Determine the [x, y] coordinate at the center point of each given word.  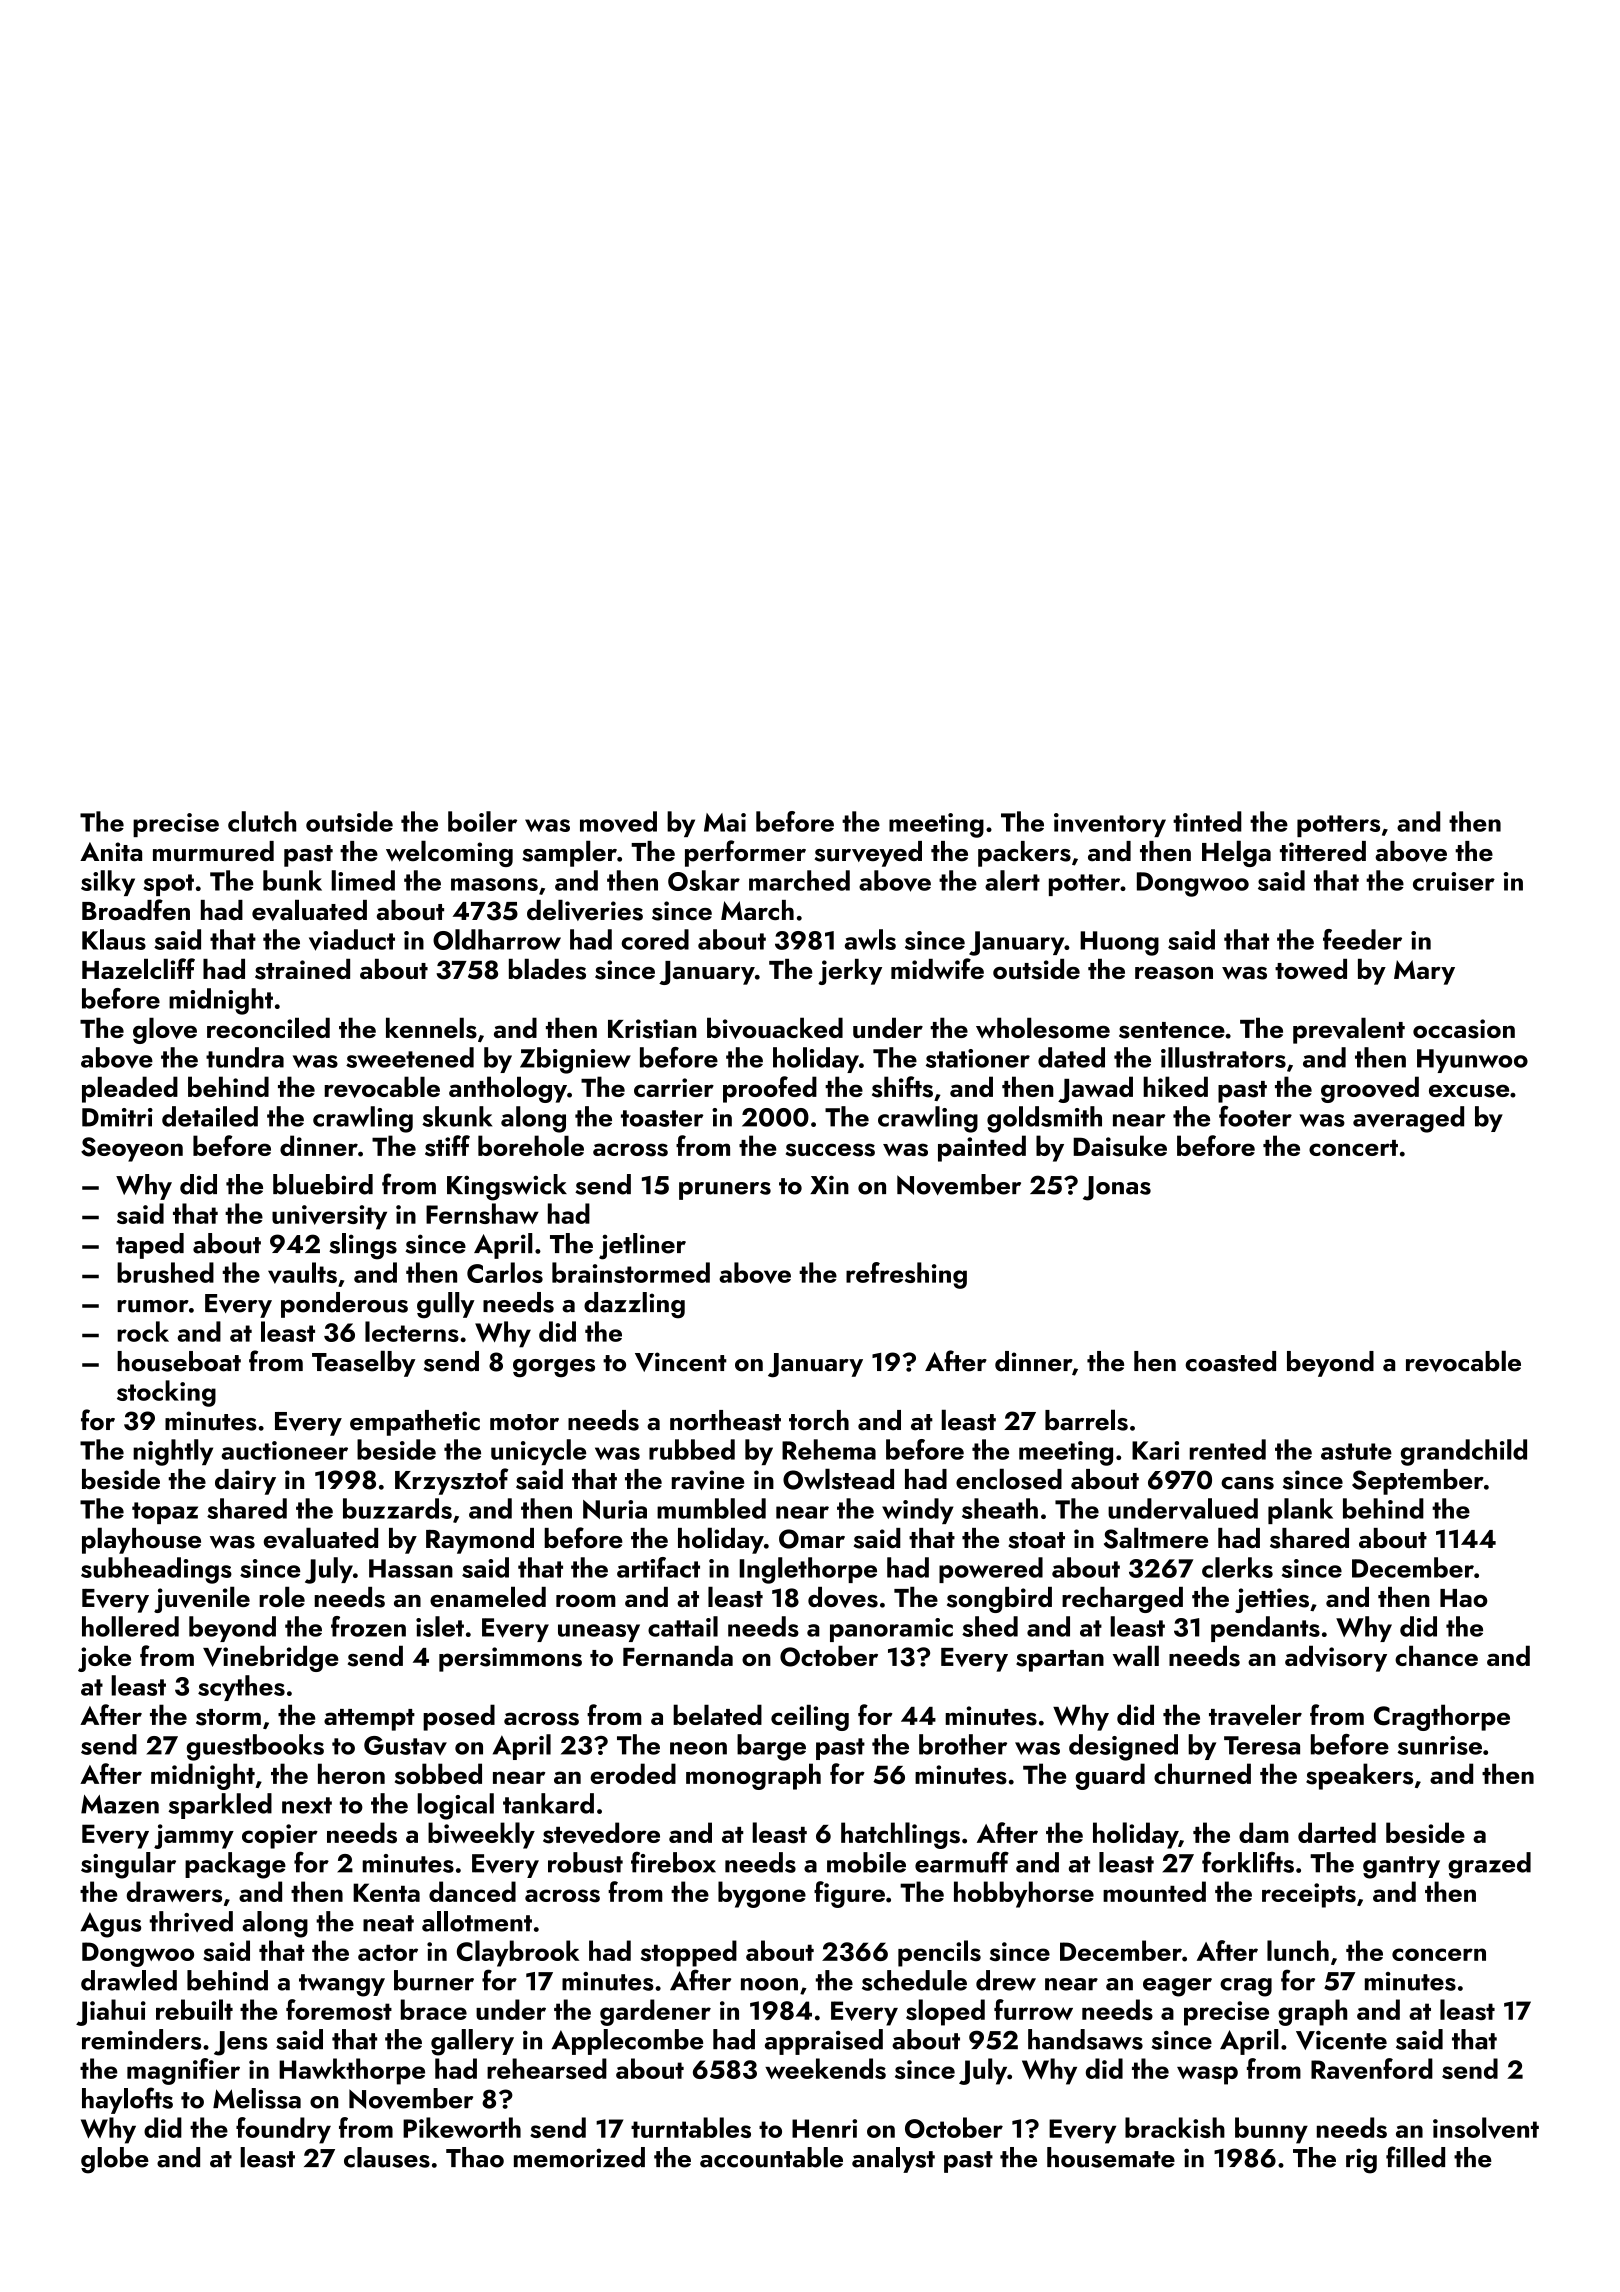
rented [1228, 1449]
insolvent [1486, 2128]
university [329, 1217]
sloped [945, 2012]
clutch [262, 821]
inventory [1110, 825]
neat [388, 1923]
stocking [166, 1393]
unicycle [538, 1452]
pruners [725, 1191]
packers [1024, 854]
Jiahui [111, 2012]
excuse [1469, 1091]
